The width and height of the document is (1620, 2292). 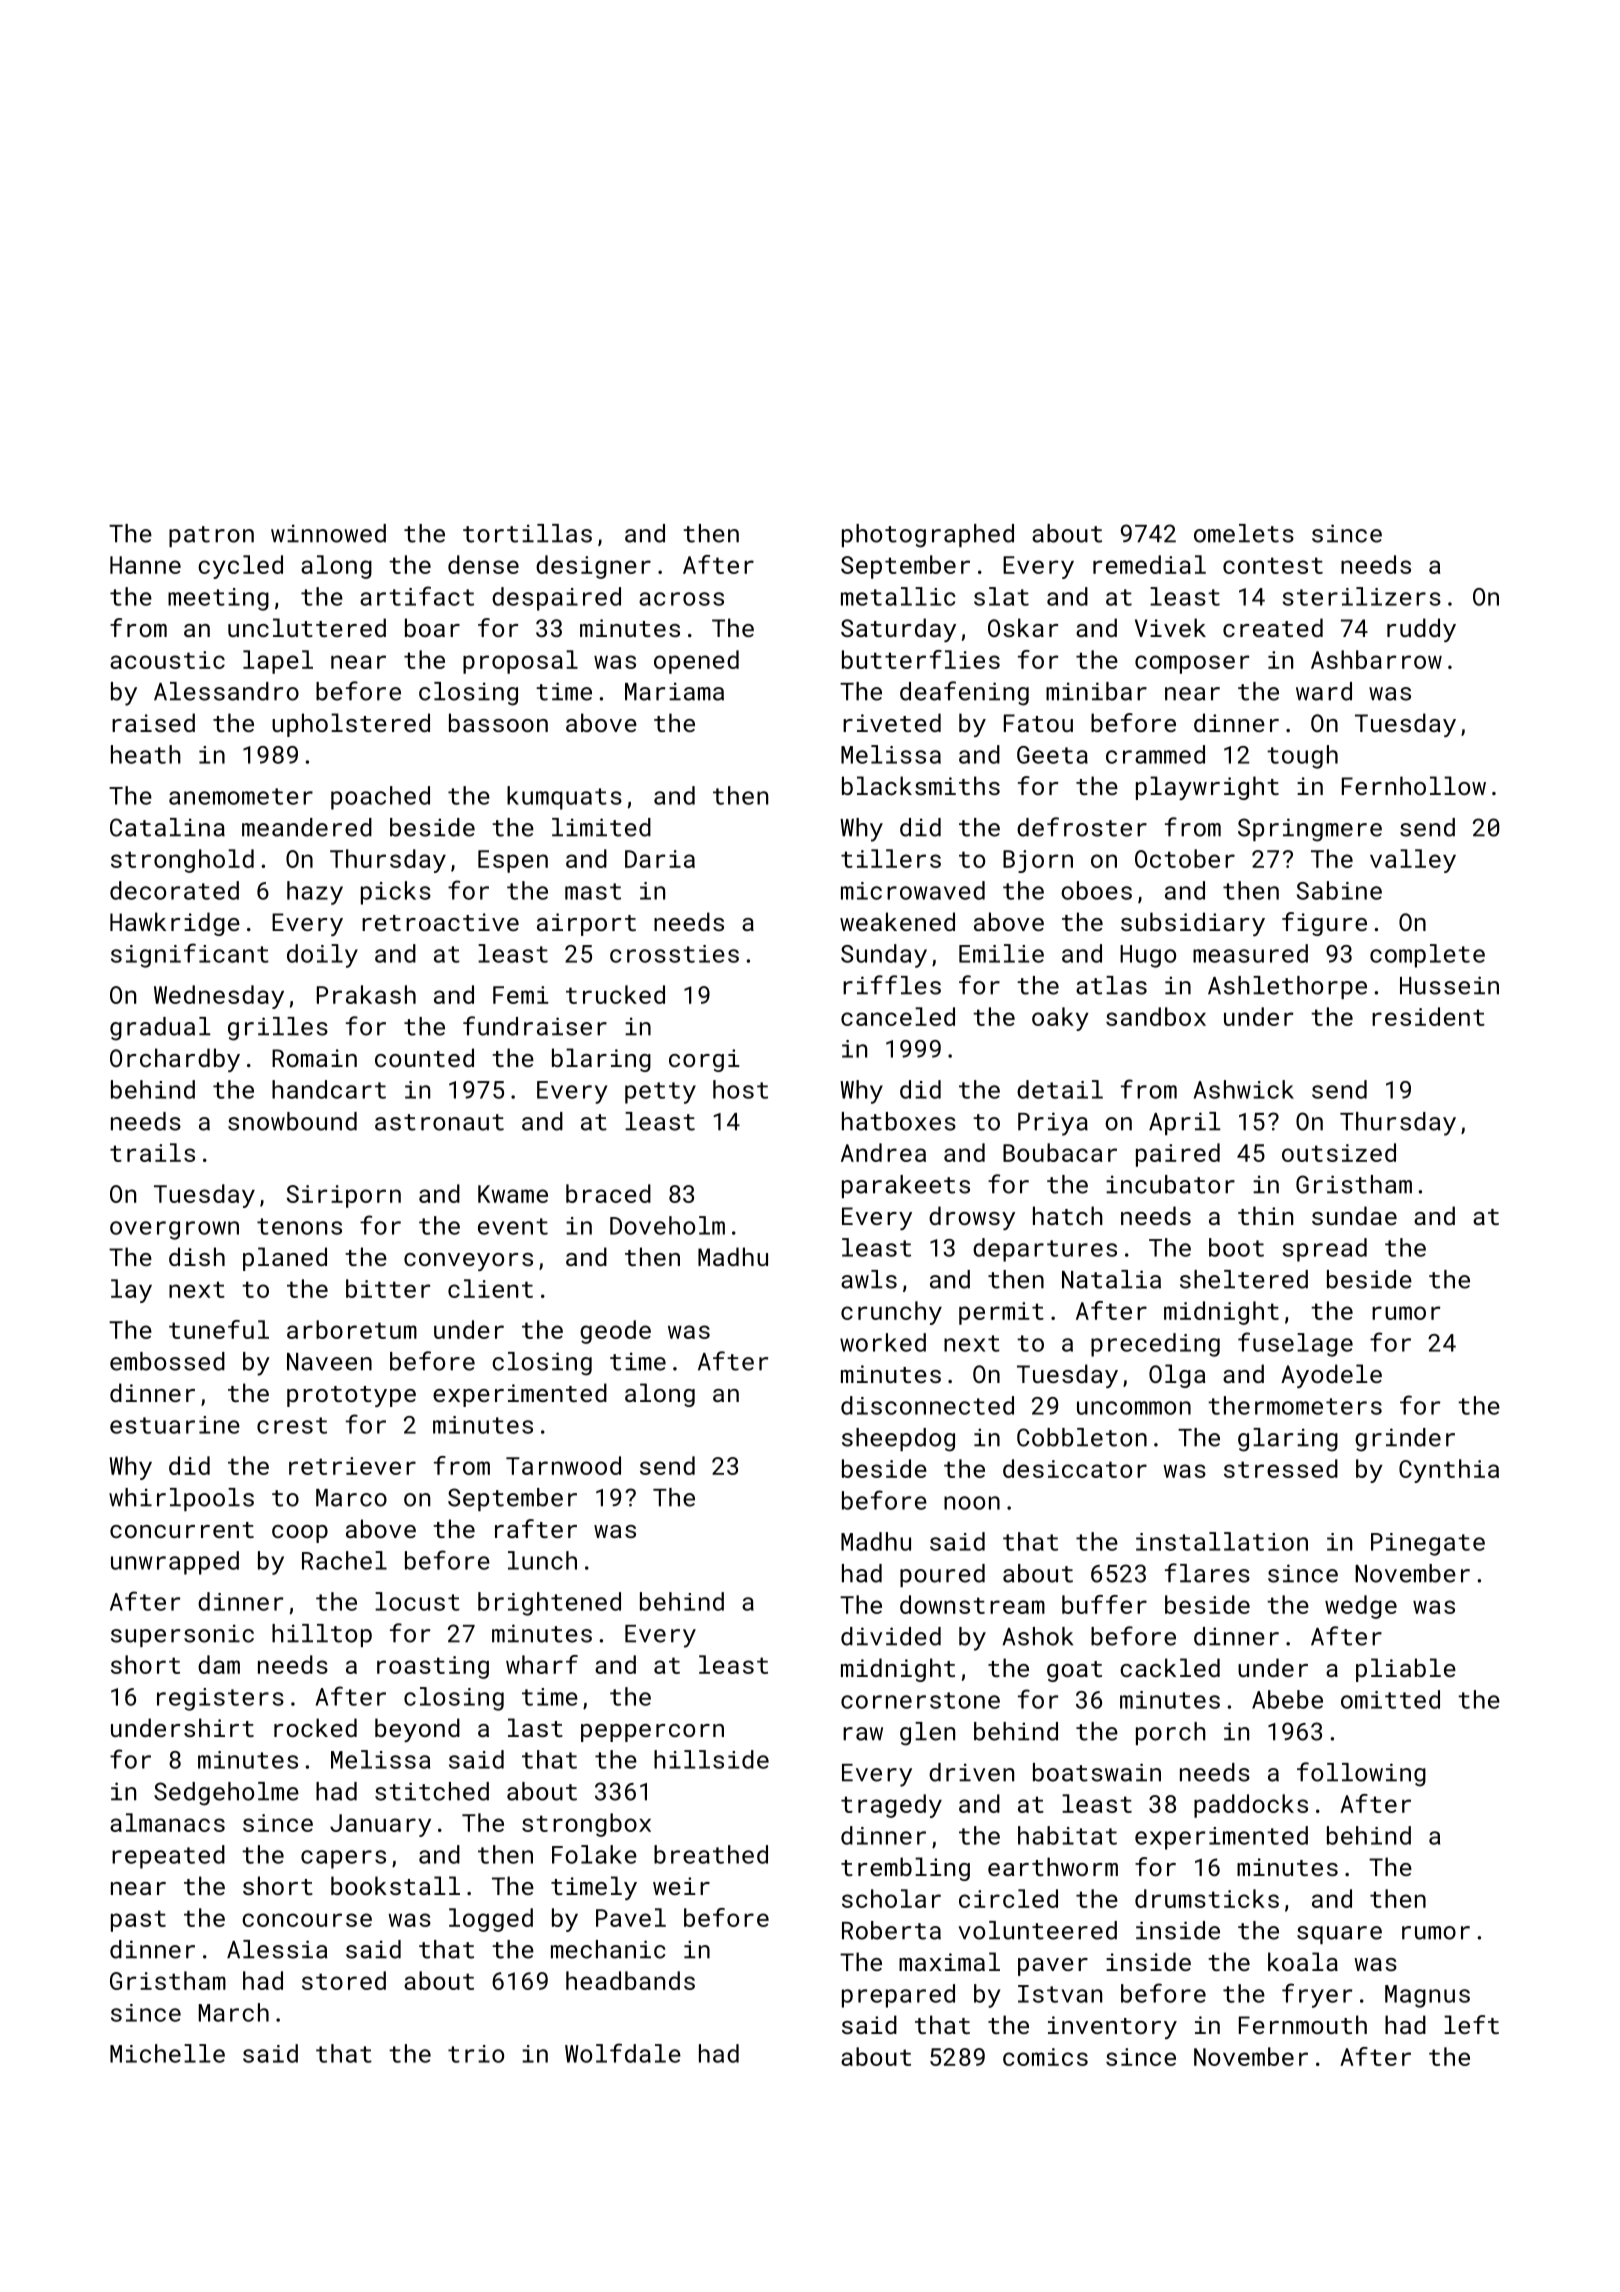 What do you see at coordinates (322, 1635) in the document?
I see `hilltop` at bounding box center [322, 1635].
